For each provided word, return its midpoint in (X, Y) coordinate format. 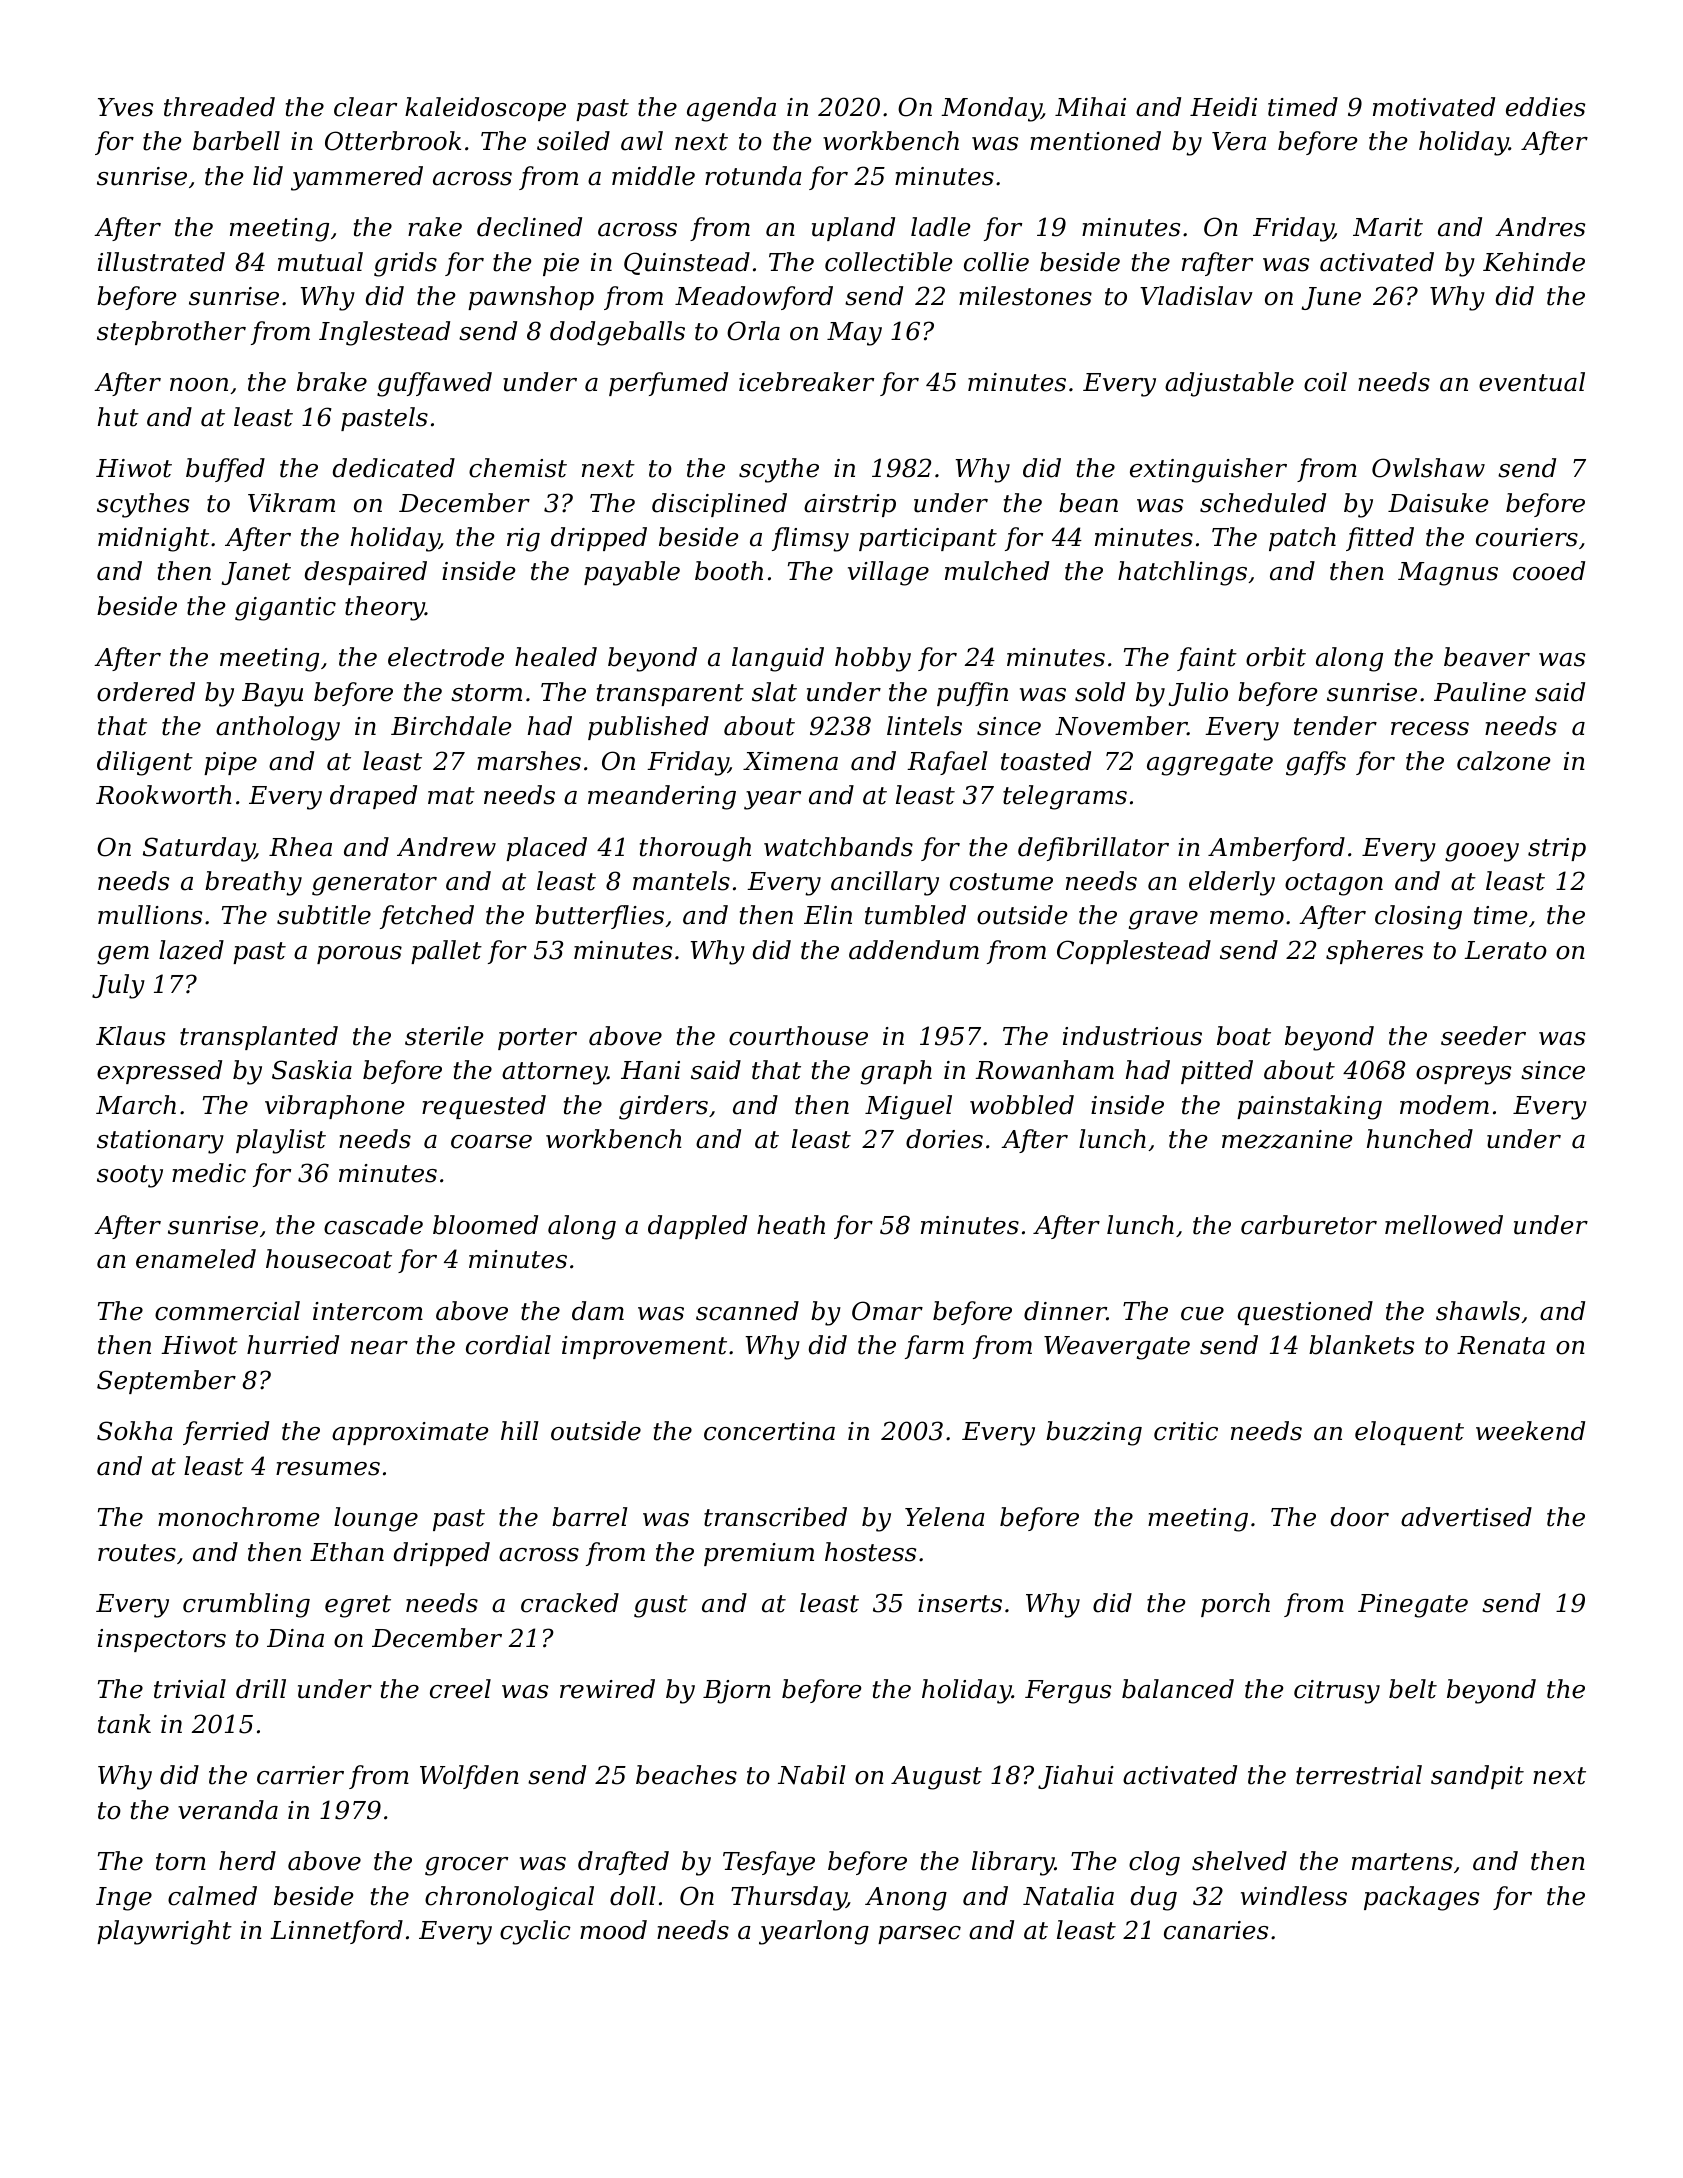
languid (778, 659)
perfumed (668, 384)
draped (373, 797)
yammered (357, 178)
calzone (1503, 761)
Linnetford (336, 1932)
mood (613, 1930)
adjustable (1229, 384)
